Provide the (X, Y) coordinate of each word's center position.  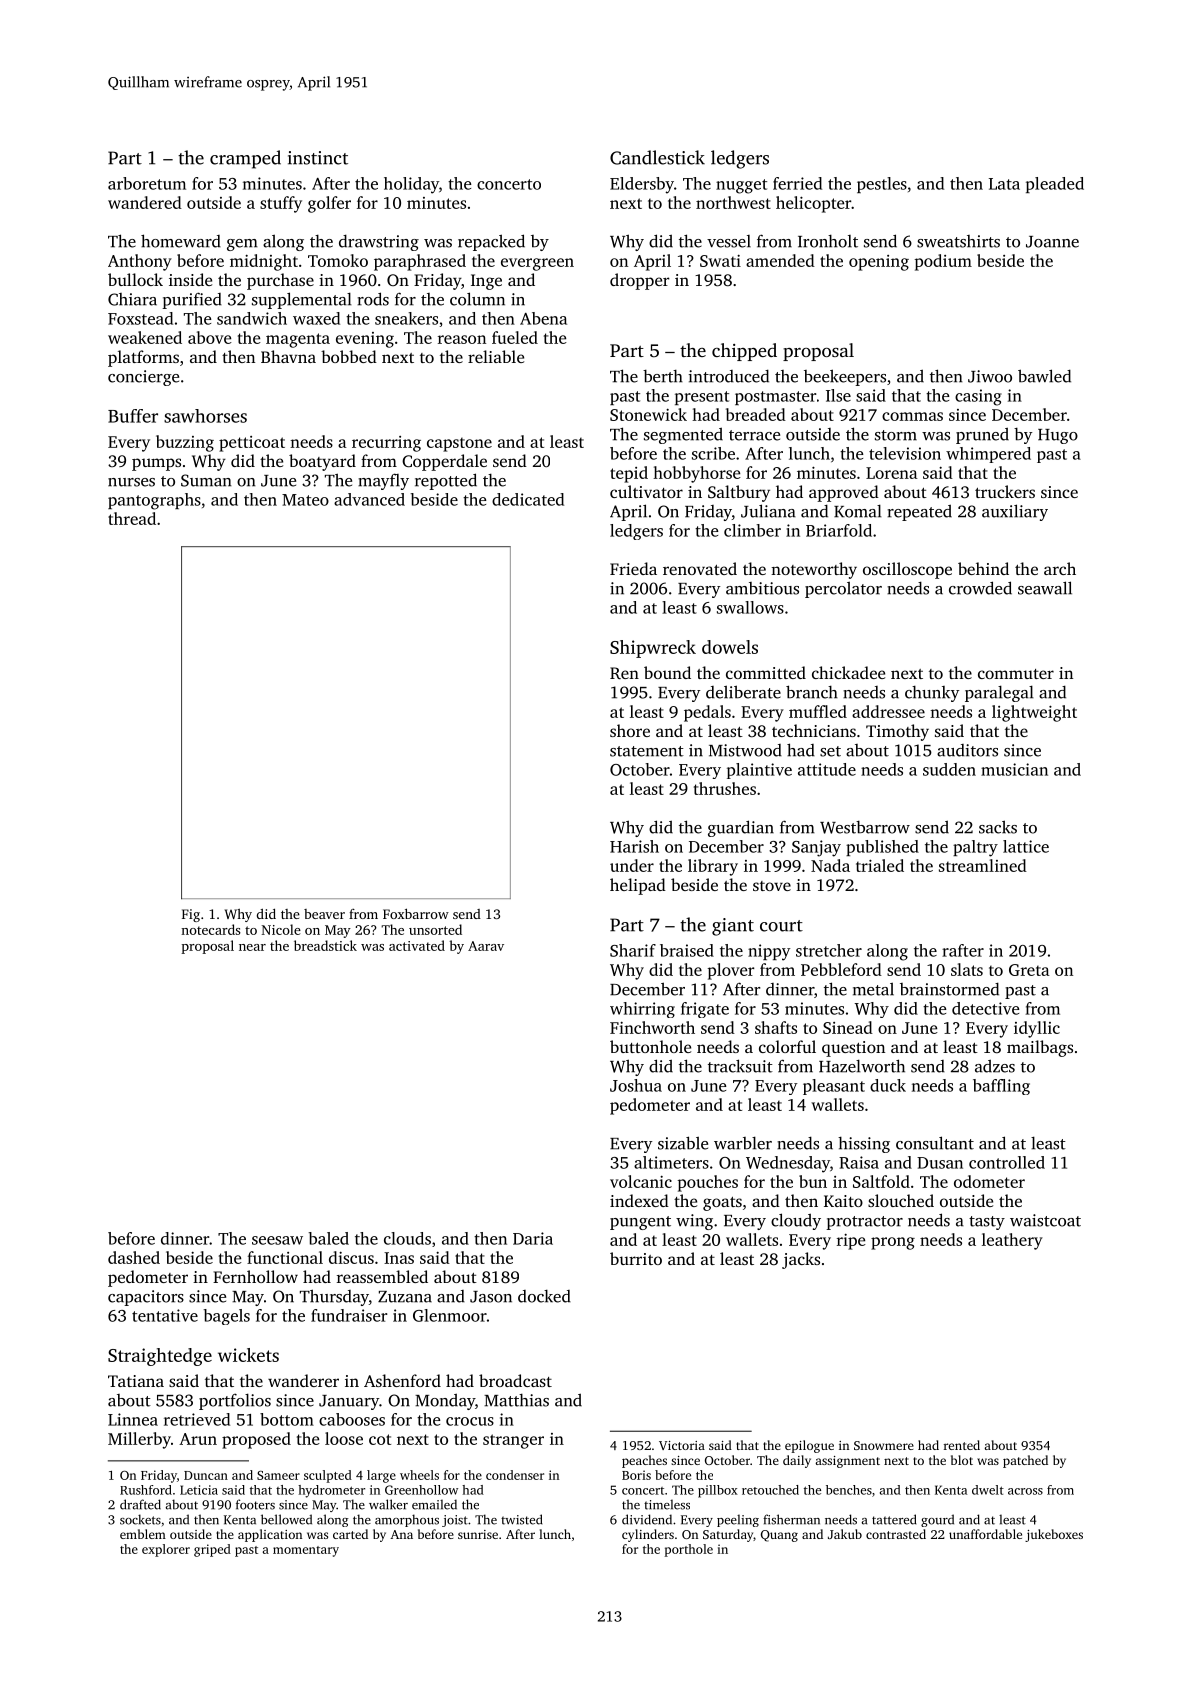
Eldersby (642, 185)
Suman (206, 480)
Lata (1004, 184)
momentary (306, 1551)
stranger (513, 1441)
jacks (801, 1260)
